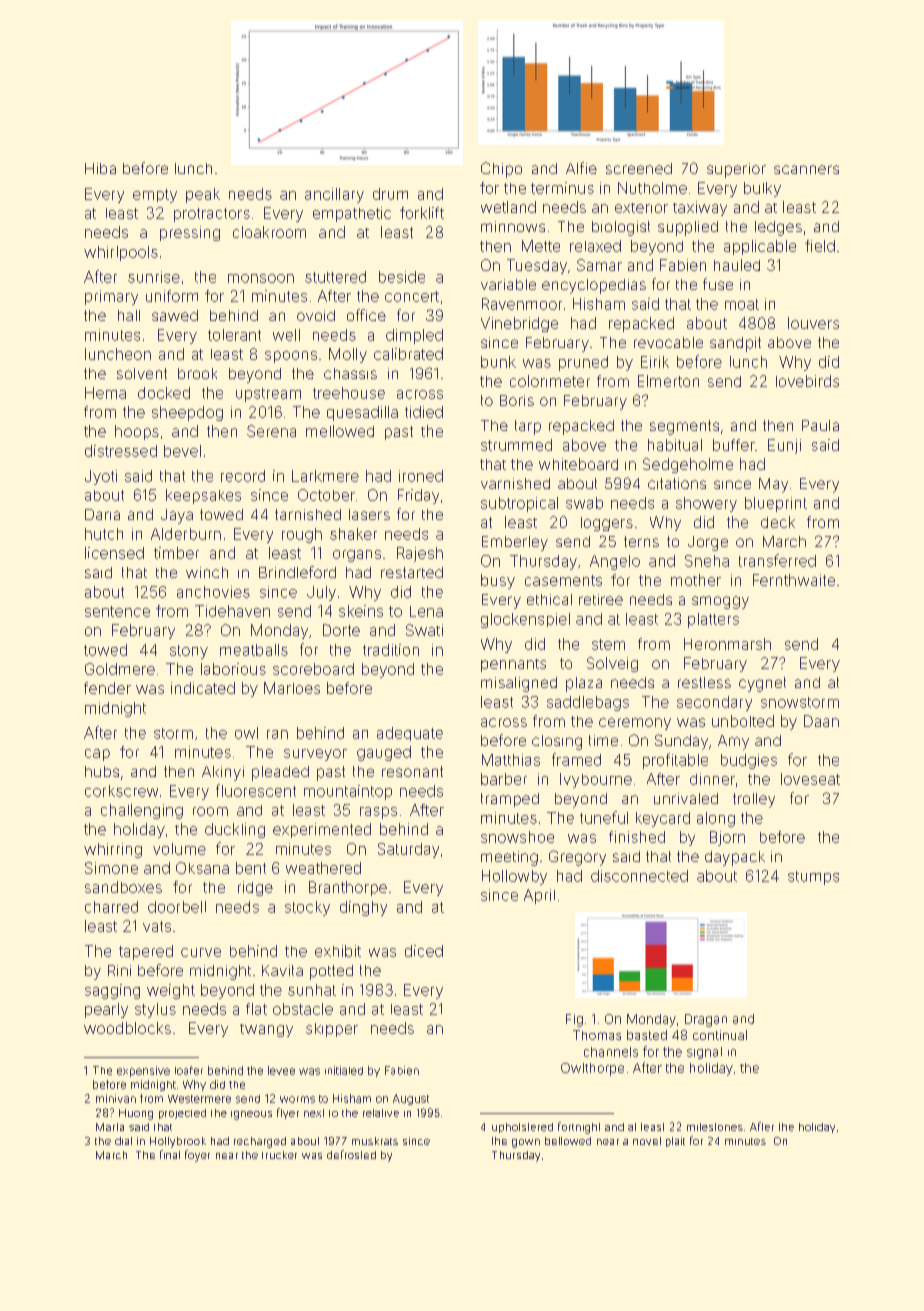 Image resolution: width=924 pixels, height=1311 pixels. Describe the element at coordinates (522, 304) in the screenshot. I see `Ravenmoor` at that location.
